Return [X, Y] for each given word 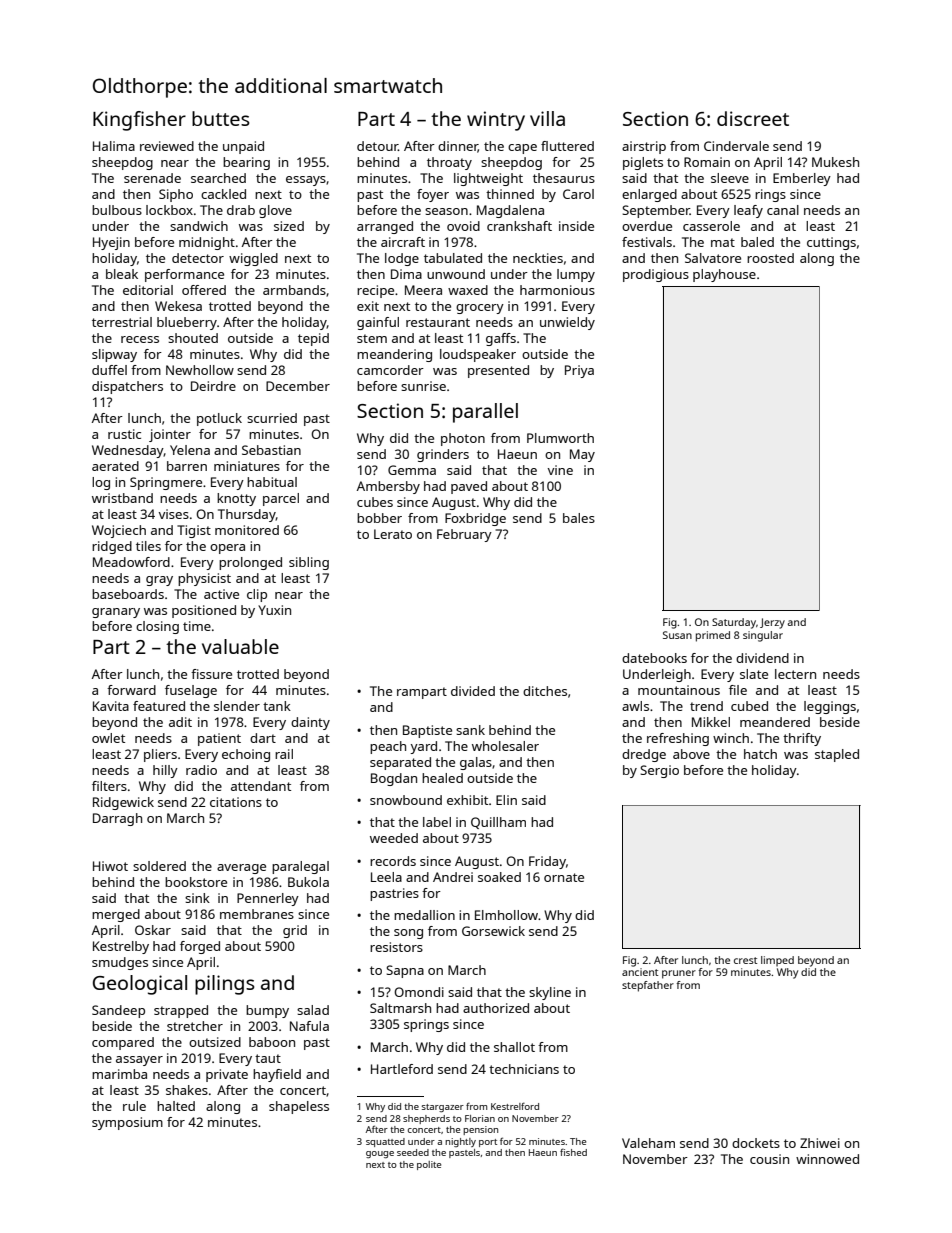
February [464, 535]
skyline [550, 993]
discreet [753, 118]
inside [576, 226]
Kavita [111, 706]
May [582, 455]
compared [123, 1043]
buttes [221, 118]
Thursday [247, 515]
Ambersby [388, 487]
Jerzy [772, 623]
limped [777, 961]
